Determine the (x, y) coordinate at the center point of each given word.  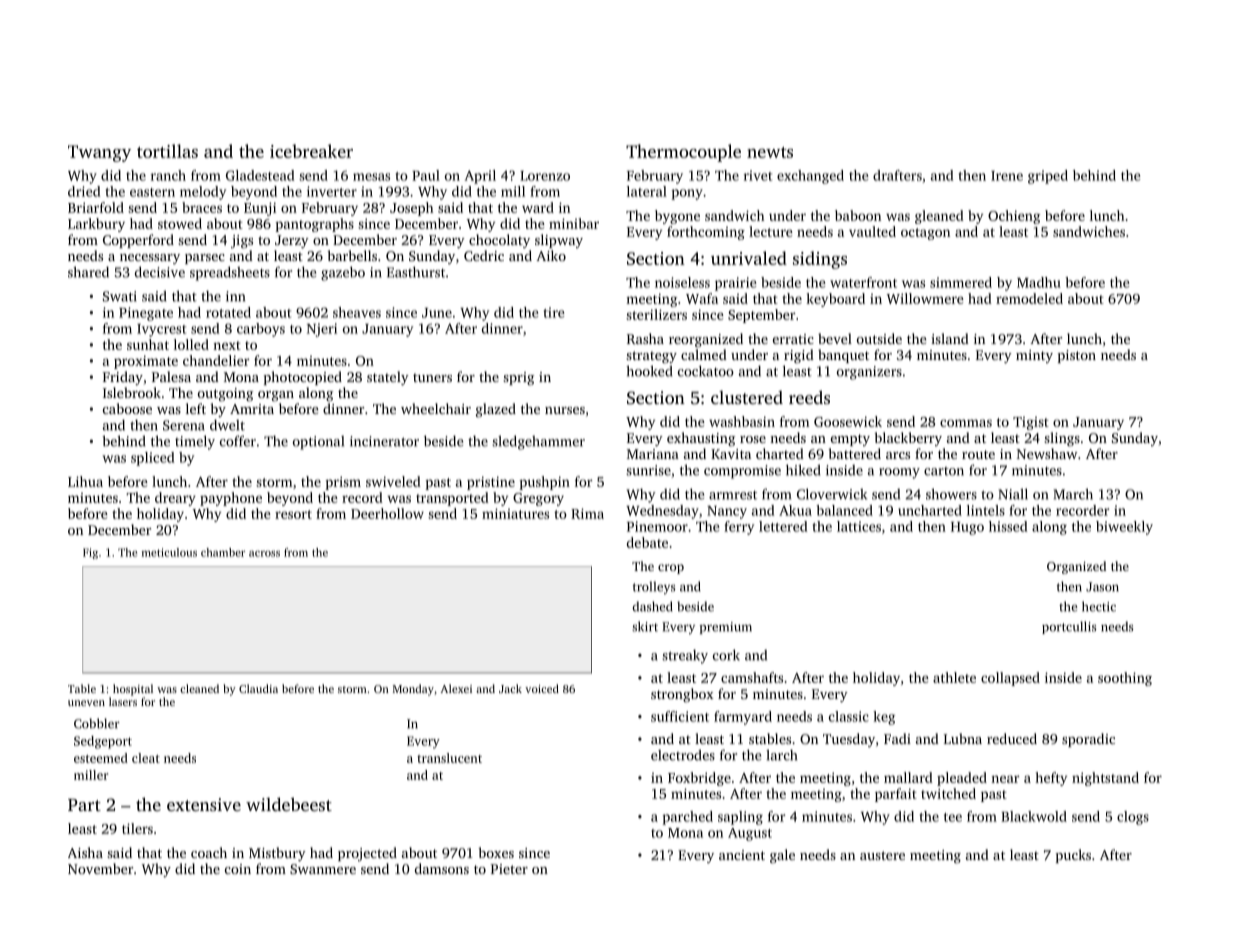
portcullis (1069, 627)
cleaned (199, 688)
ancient (742, 855)
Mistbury (277, 854)
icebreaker (311, 151)
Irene (1007, 176)
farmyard (743, 718)
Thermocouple (683, 153)
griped (1048, 177)
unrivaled (749, 258)
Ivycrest (161, 330)
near (1005, 779)
